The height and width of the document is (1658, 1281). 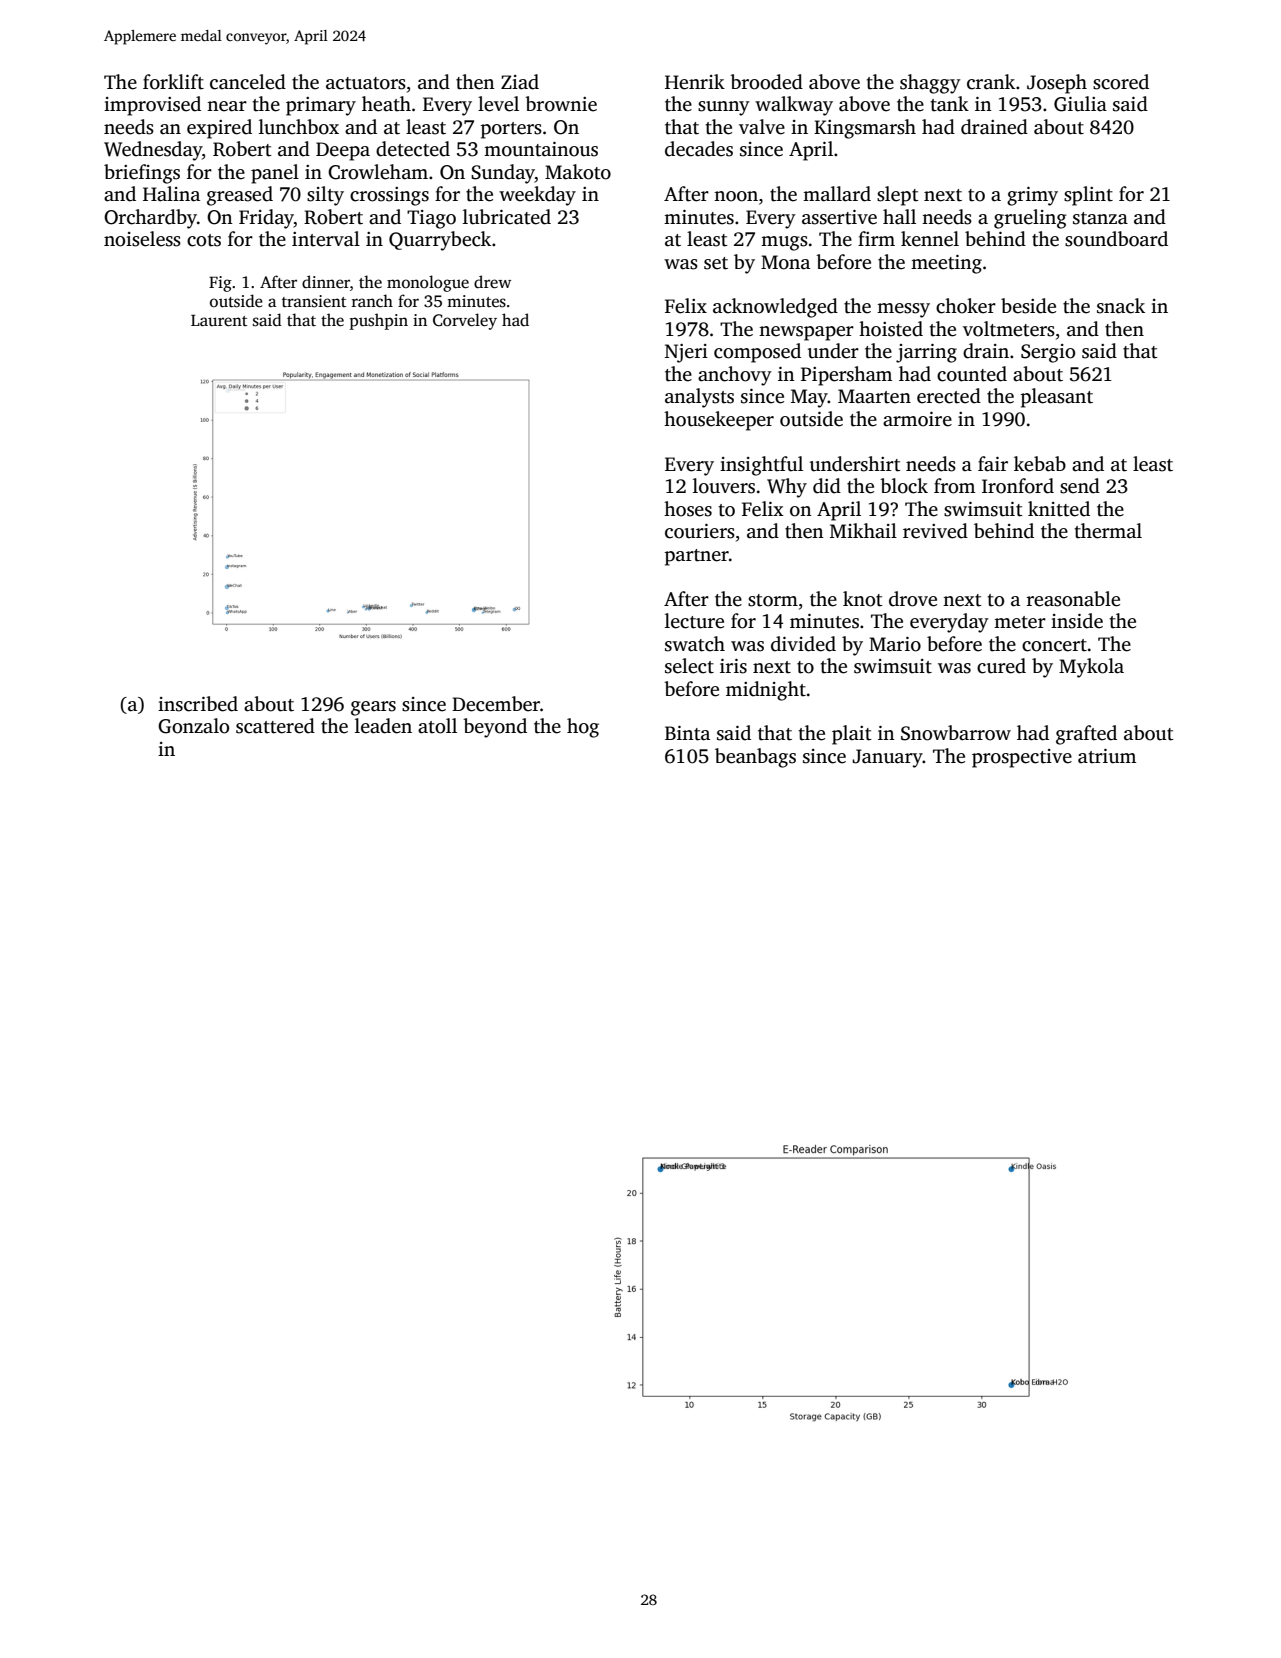 What do you see at coordinates (193, 726) in the document?
I see `Gonzalo` at bounding box center [193, 726].
